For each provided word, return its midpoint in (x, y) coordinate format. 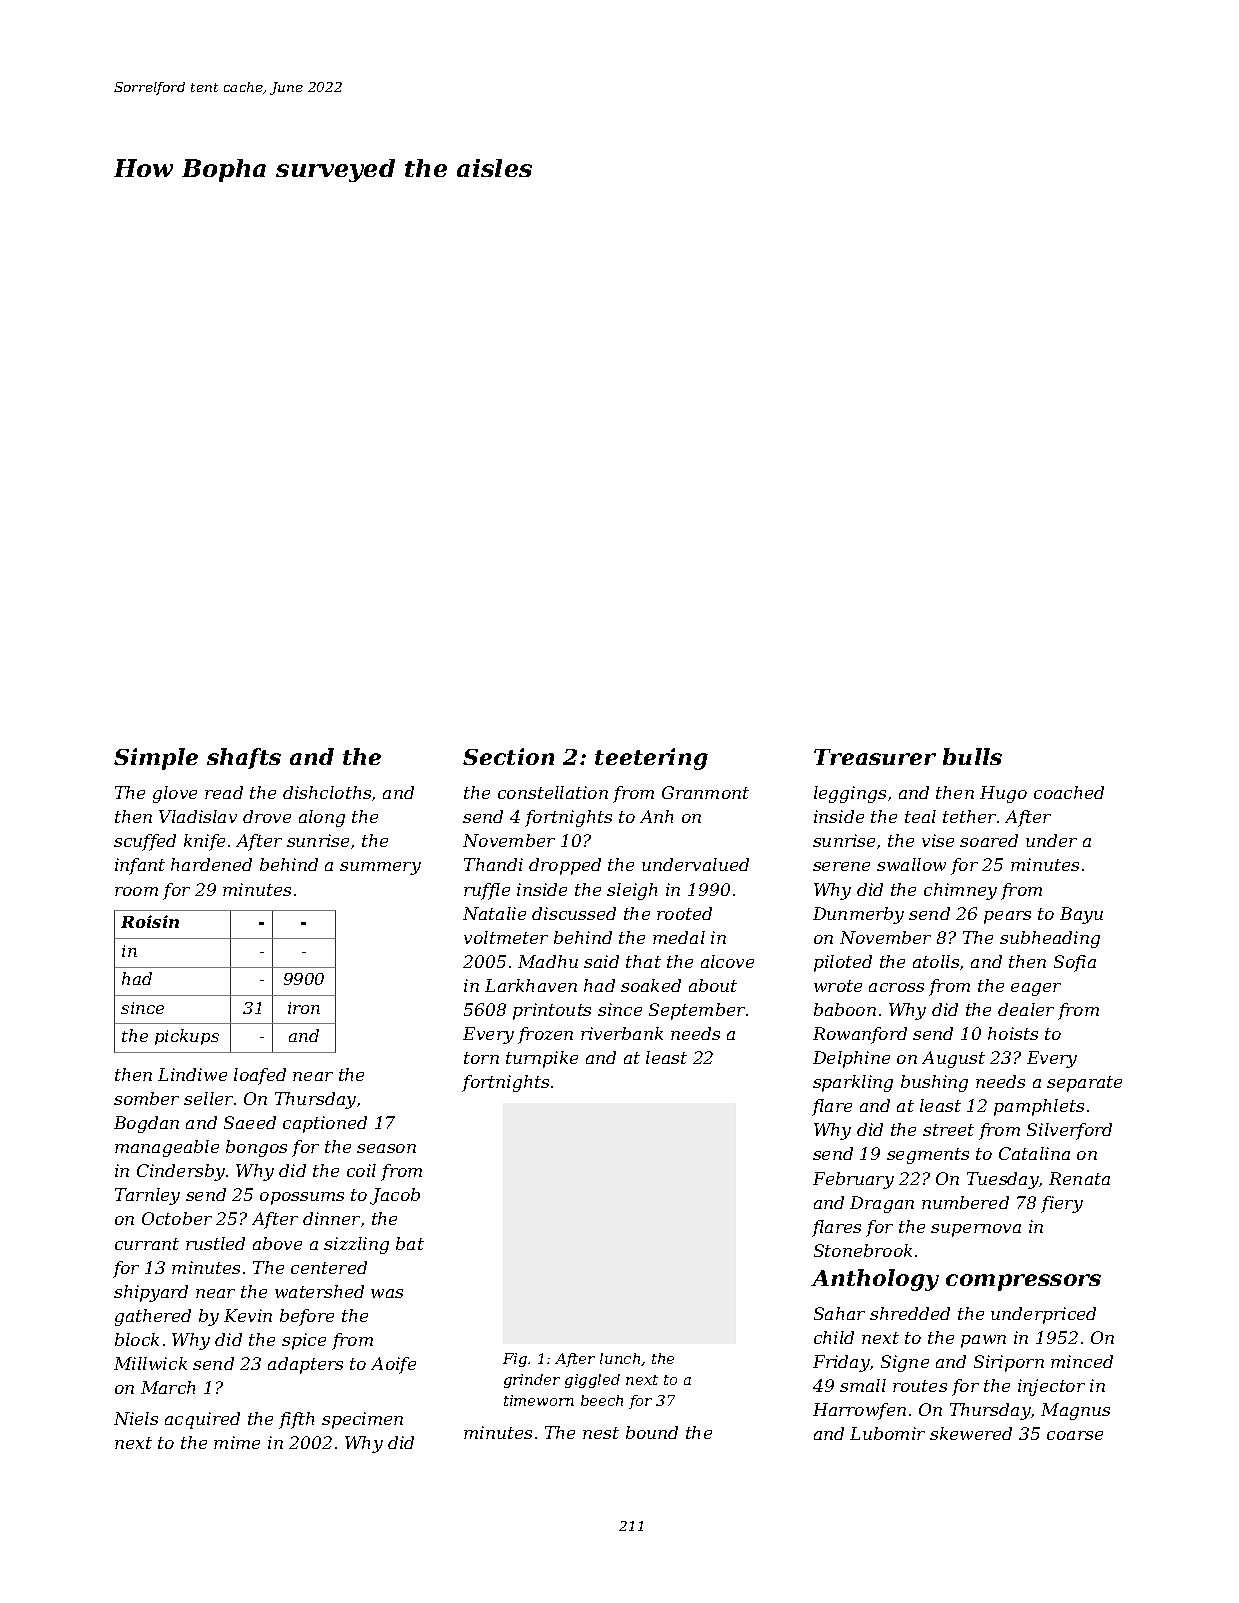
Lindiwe (192, 1074)
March (168, 1387)
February (853, 1180)
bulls (972, 756)
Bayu (1081, 915)
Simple (156, 759)
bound (652, 1432)
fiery (1062, 1204)
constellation (553, 792)
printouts (552, 1011)
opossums (302, 1198)
